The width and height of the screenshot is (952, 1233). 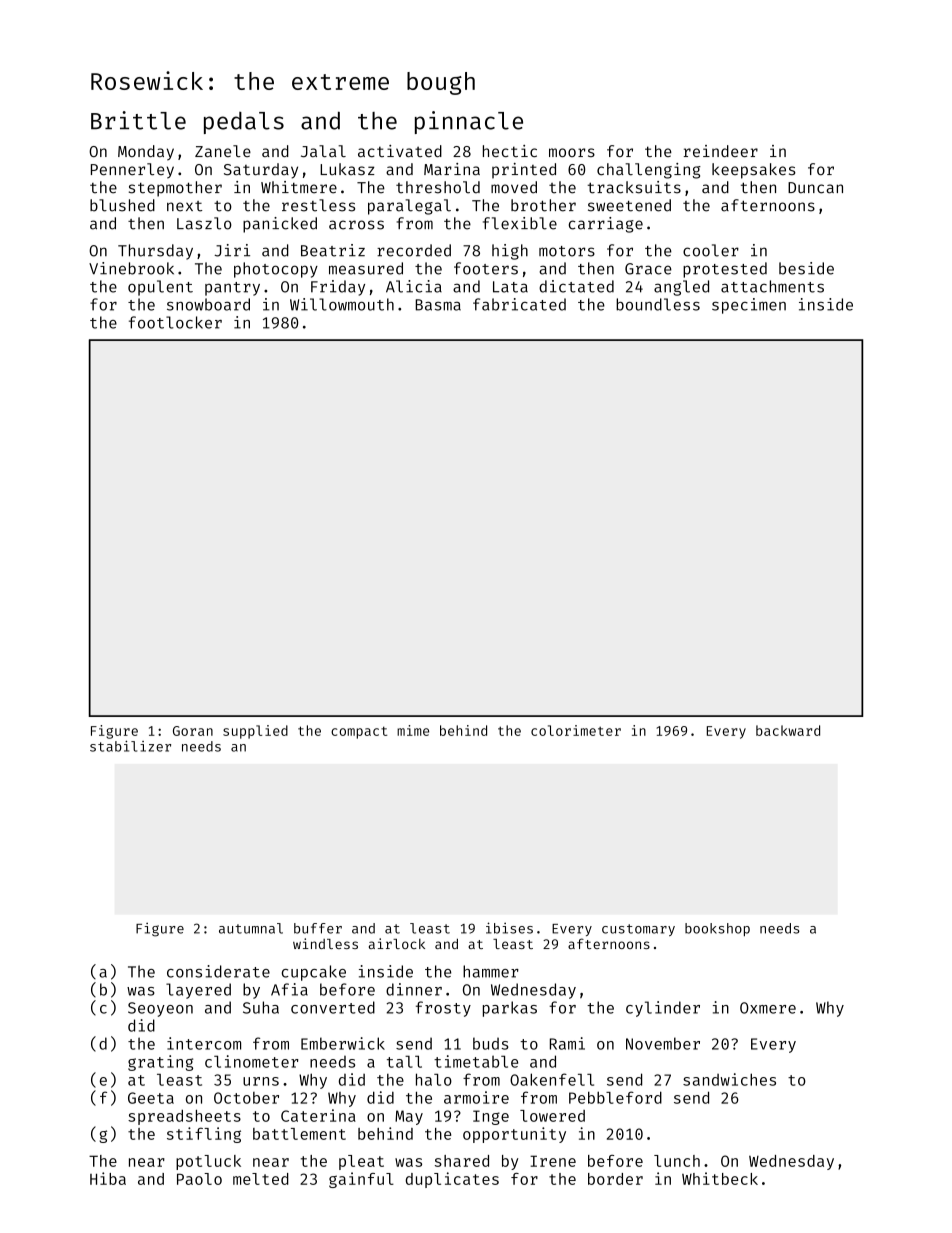 I want to click on specimen, so click(x=749, y=306).
